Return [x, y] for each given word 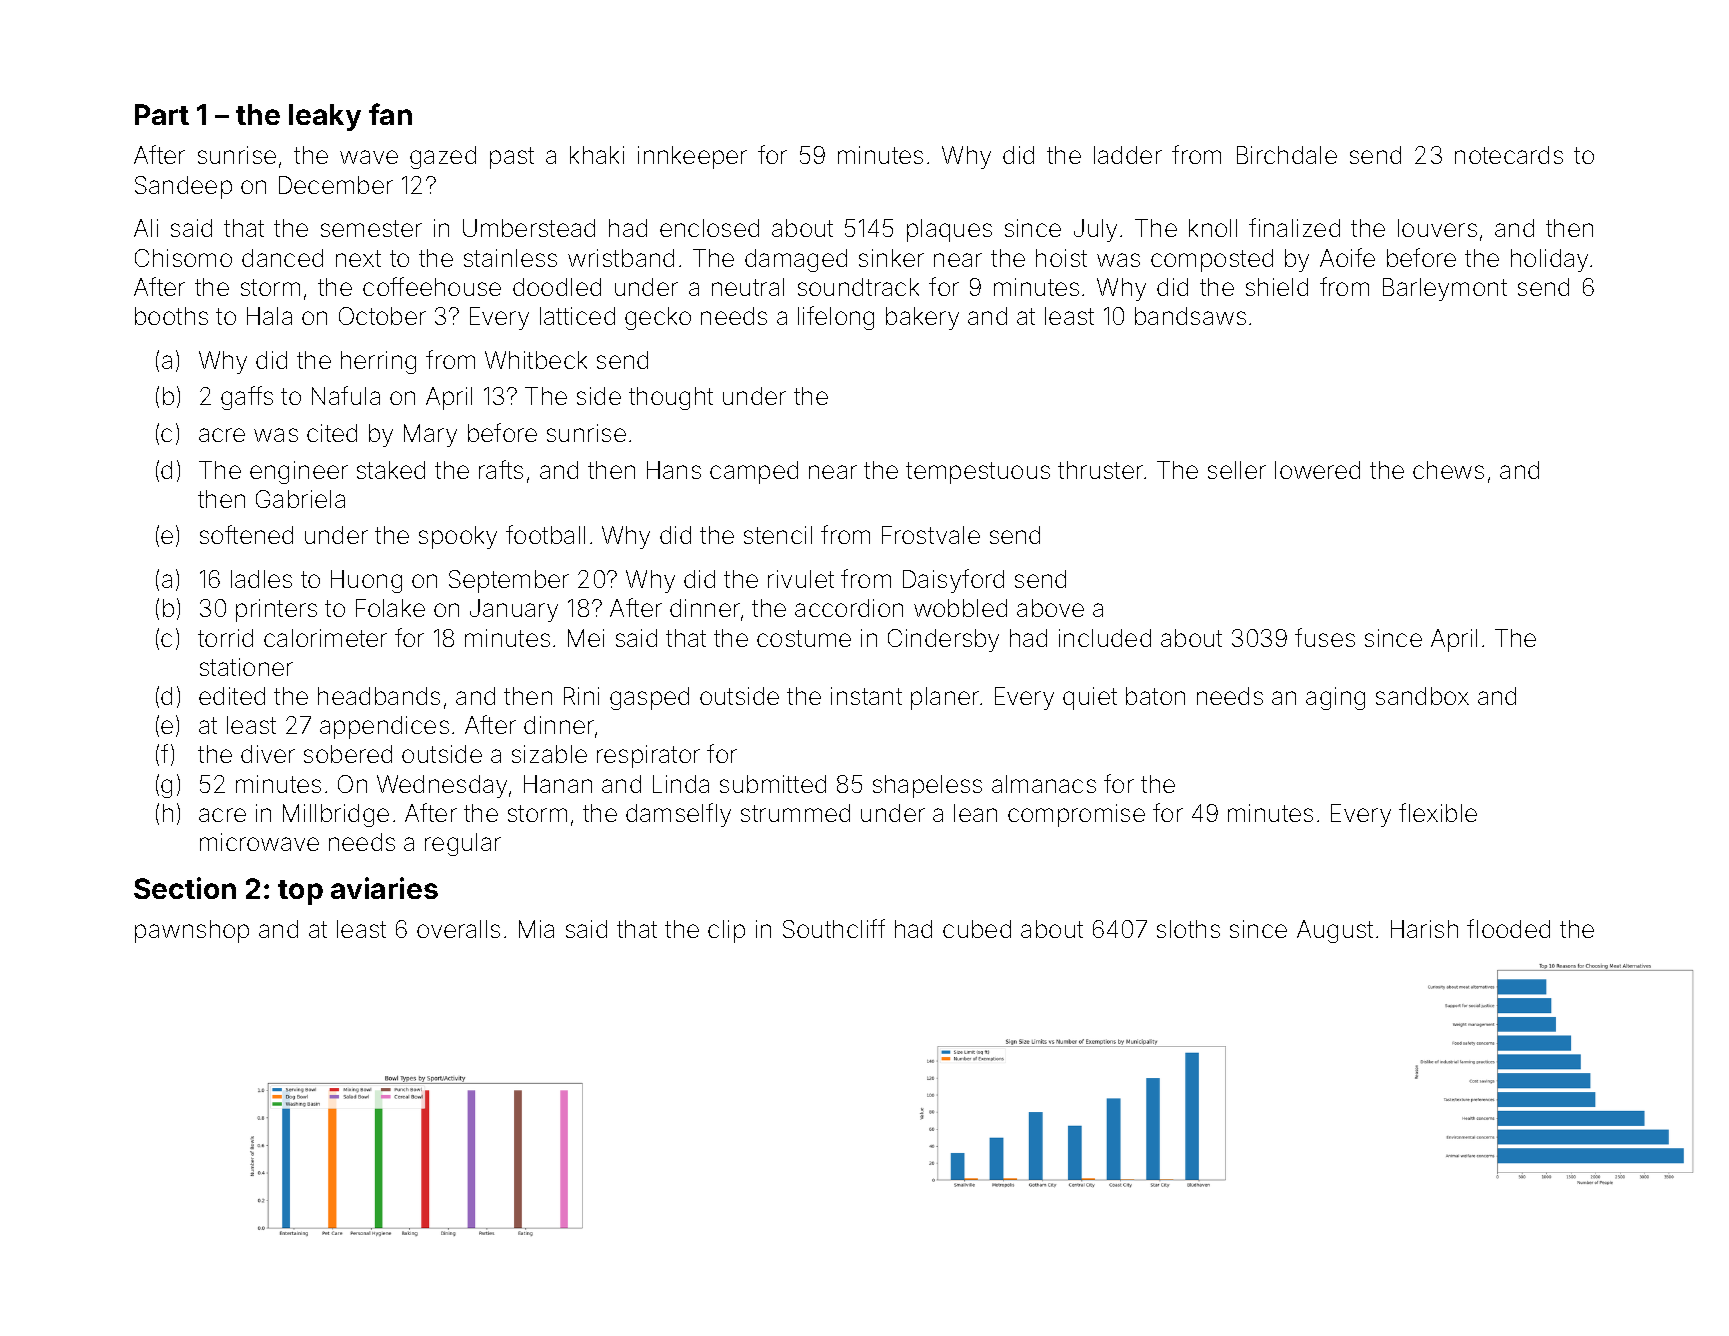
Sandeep [183, 187]
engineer [299, 472]
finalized [1294, 227]
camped [754, 472]
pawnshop [192, 931]
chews [1448, 470]
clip [726, 931]
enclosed [709, 228]
